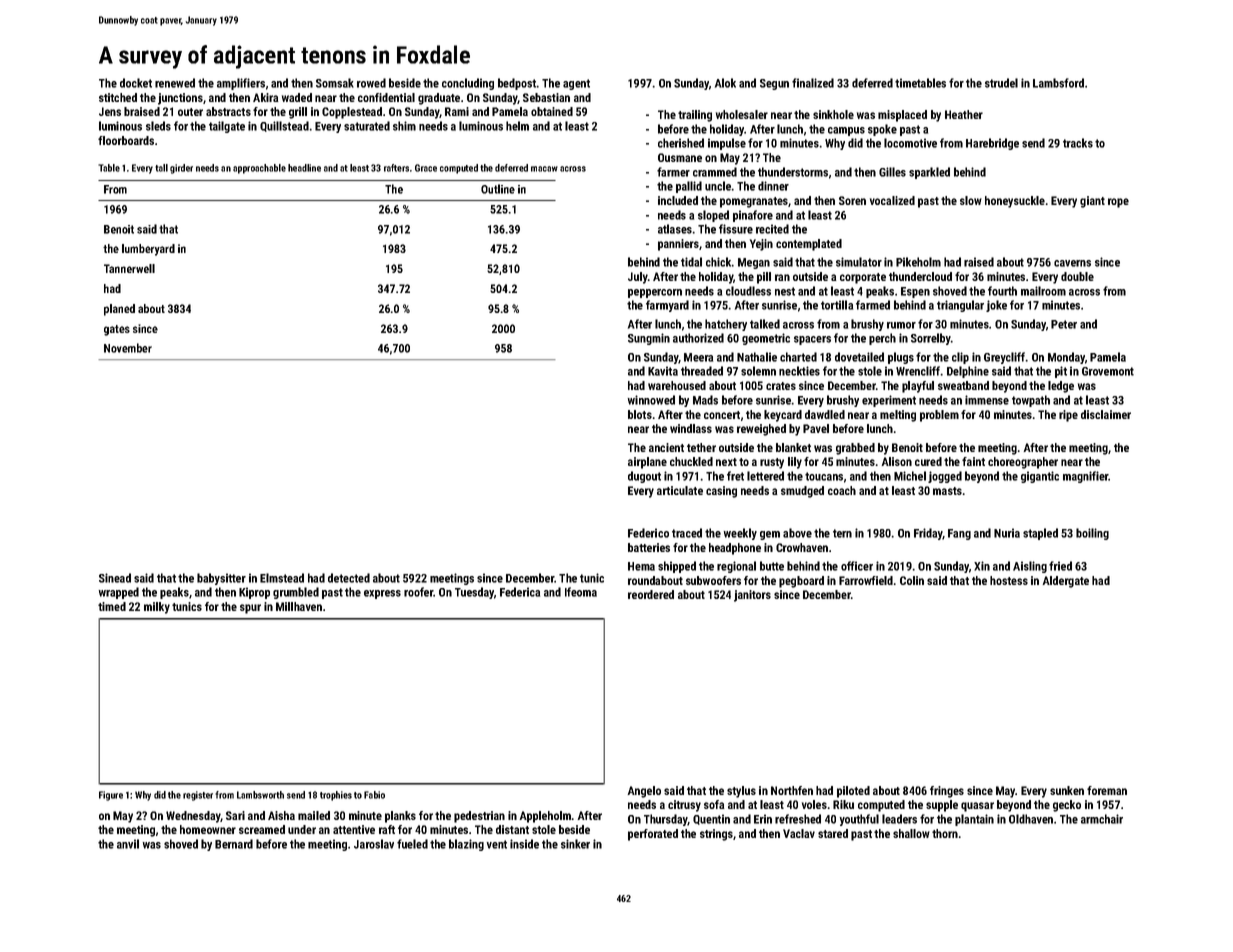  Describe the element at coordinates (1067, 790) in the page. I see `sunken` at that location.
